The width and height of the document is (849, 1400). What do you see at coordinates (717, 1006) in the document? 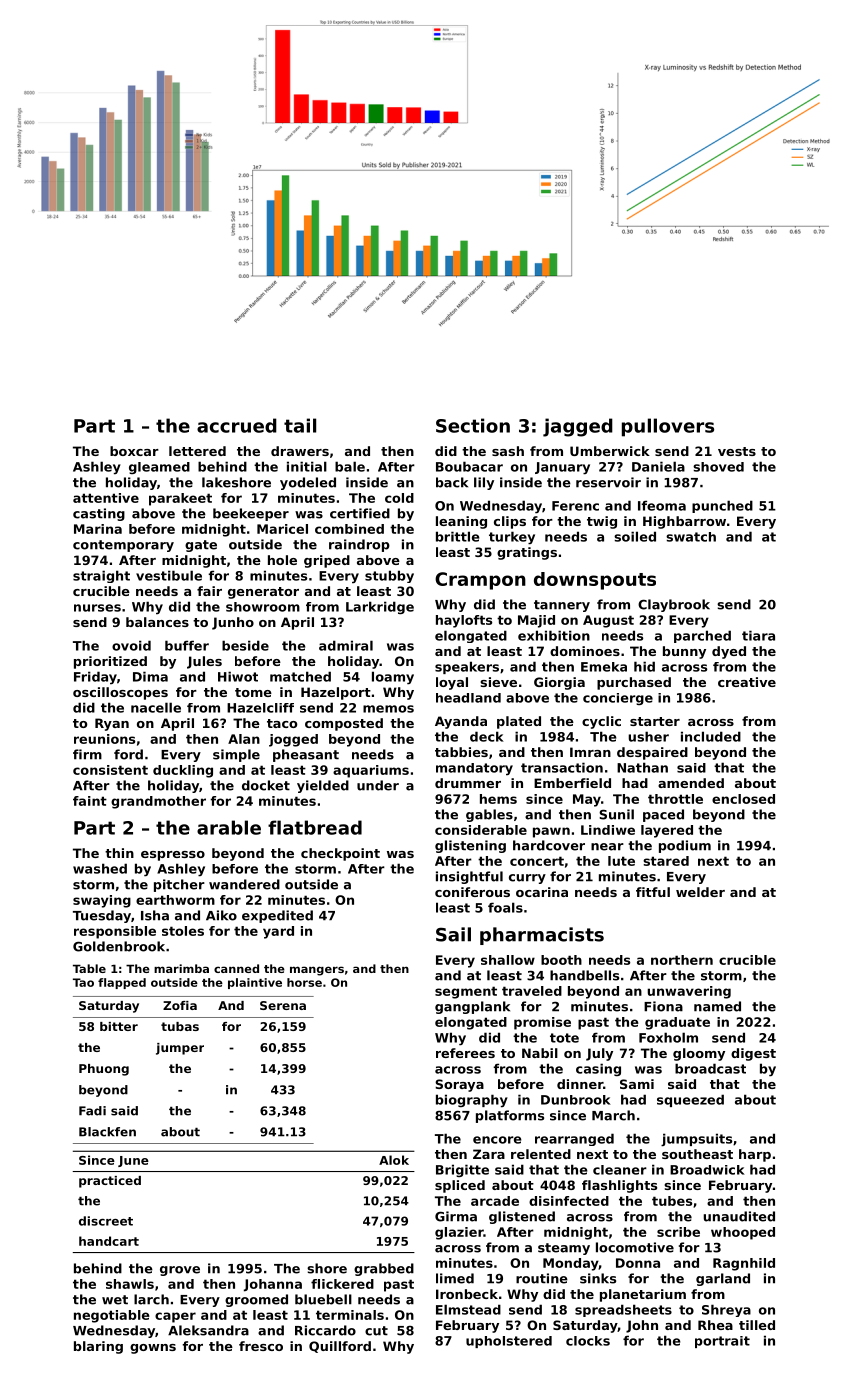
I see `named` at bounding box center [717, 1006].
